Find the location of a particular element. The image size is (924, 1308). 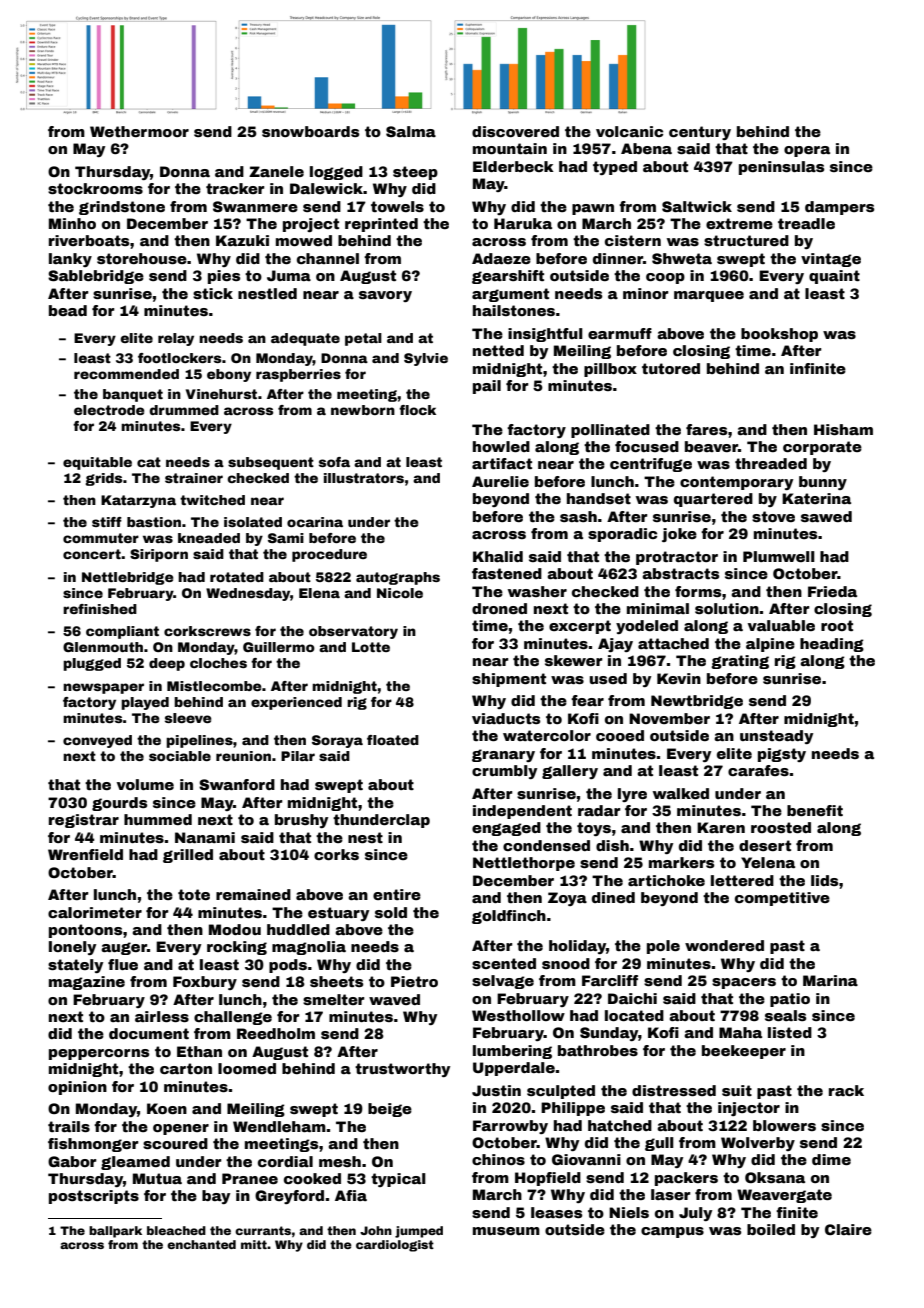

holiday is located at coordinates (577, 947).
